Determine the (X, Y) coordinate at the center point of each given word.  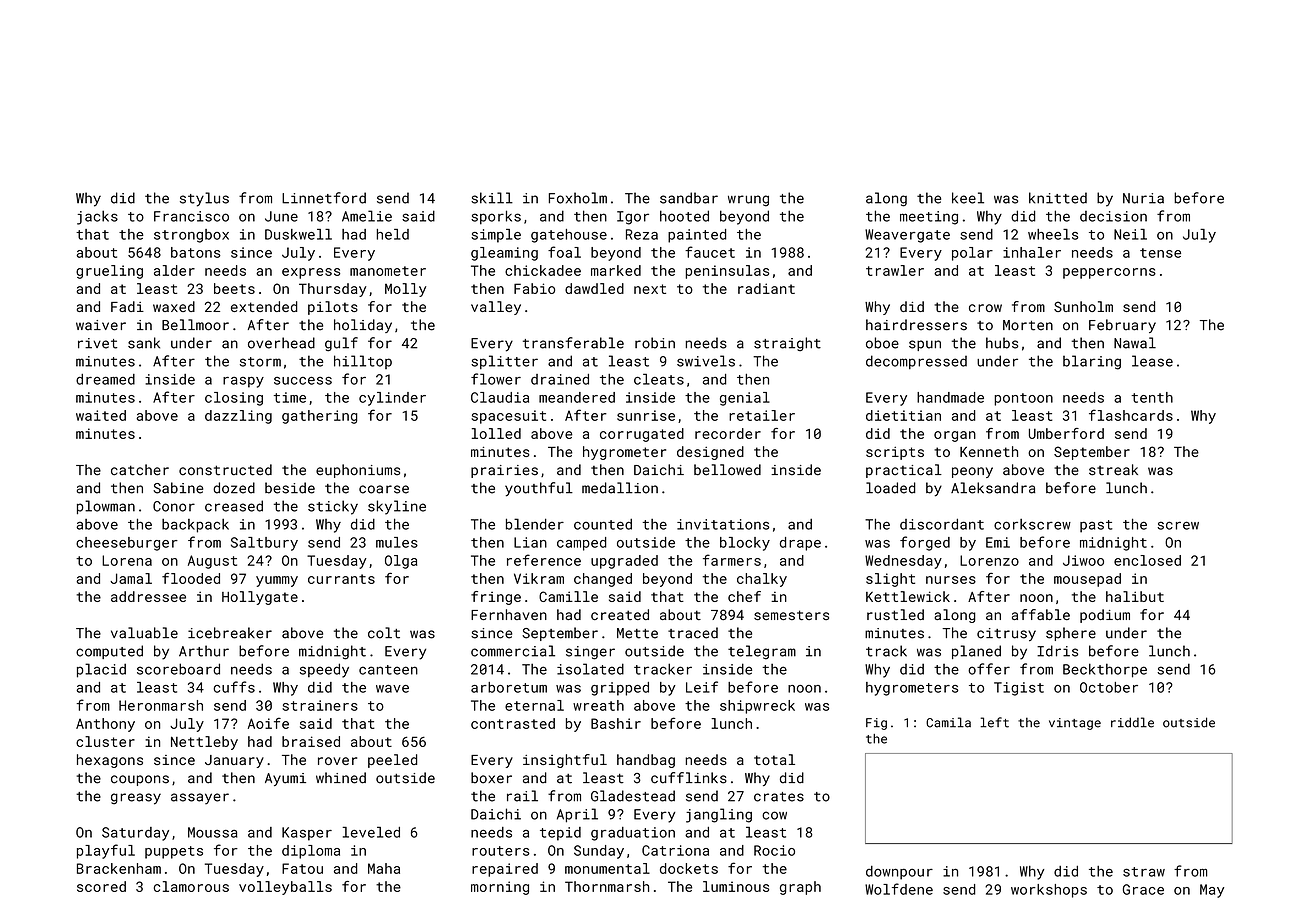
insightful (565, 761)
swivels (706, 361)
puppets (174, 852)
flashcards (1131, 415)
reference (544, 560)
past (1096, 526)
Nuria (1143, 198)
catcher (140, 470)
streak (1113, 470)
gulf (341, 344)
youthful (539, 489)
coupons (140, 780)
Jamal (131, 578)
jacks (97, 217)
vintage (1075, 724)
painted (697, 236)
